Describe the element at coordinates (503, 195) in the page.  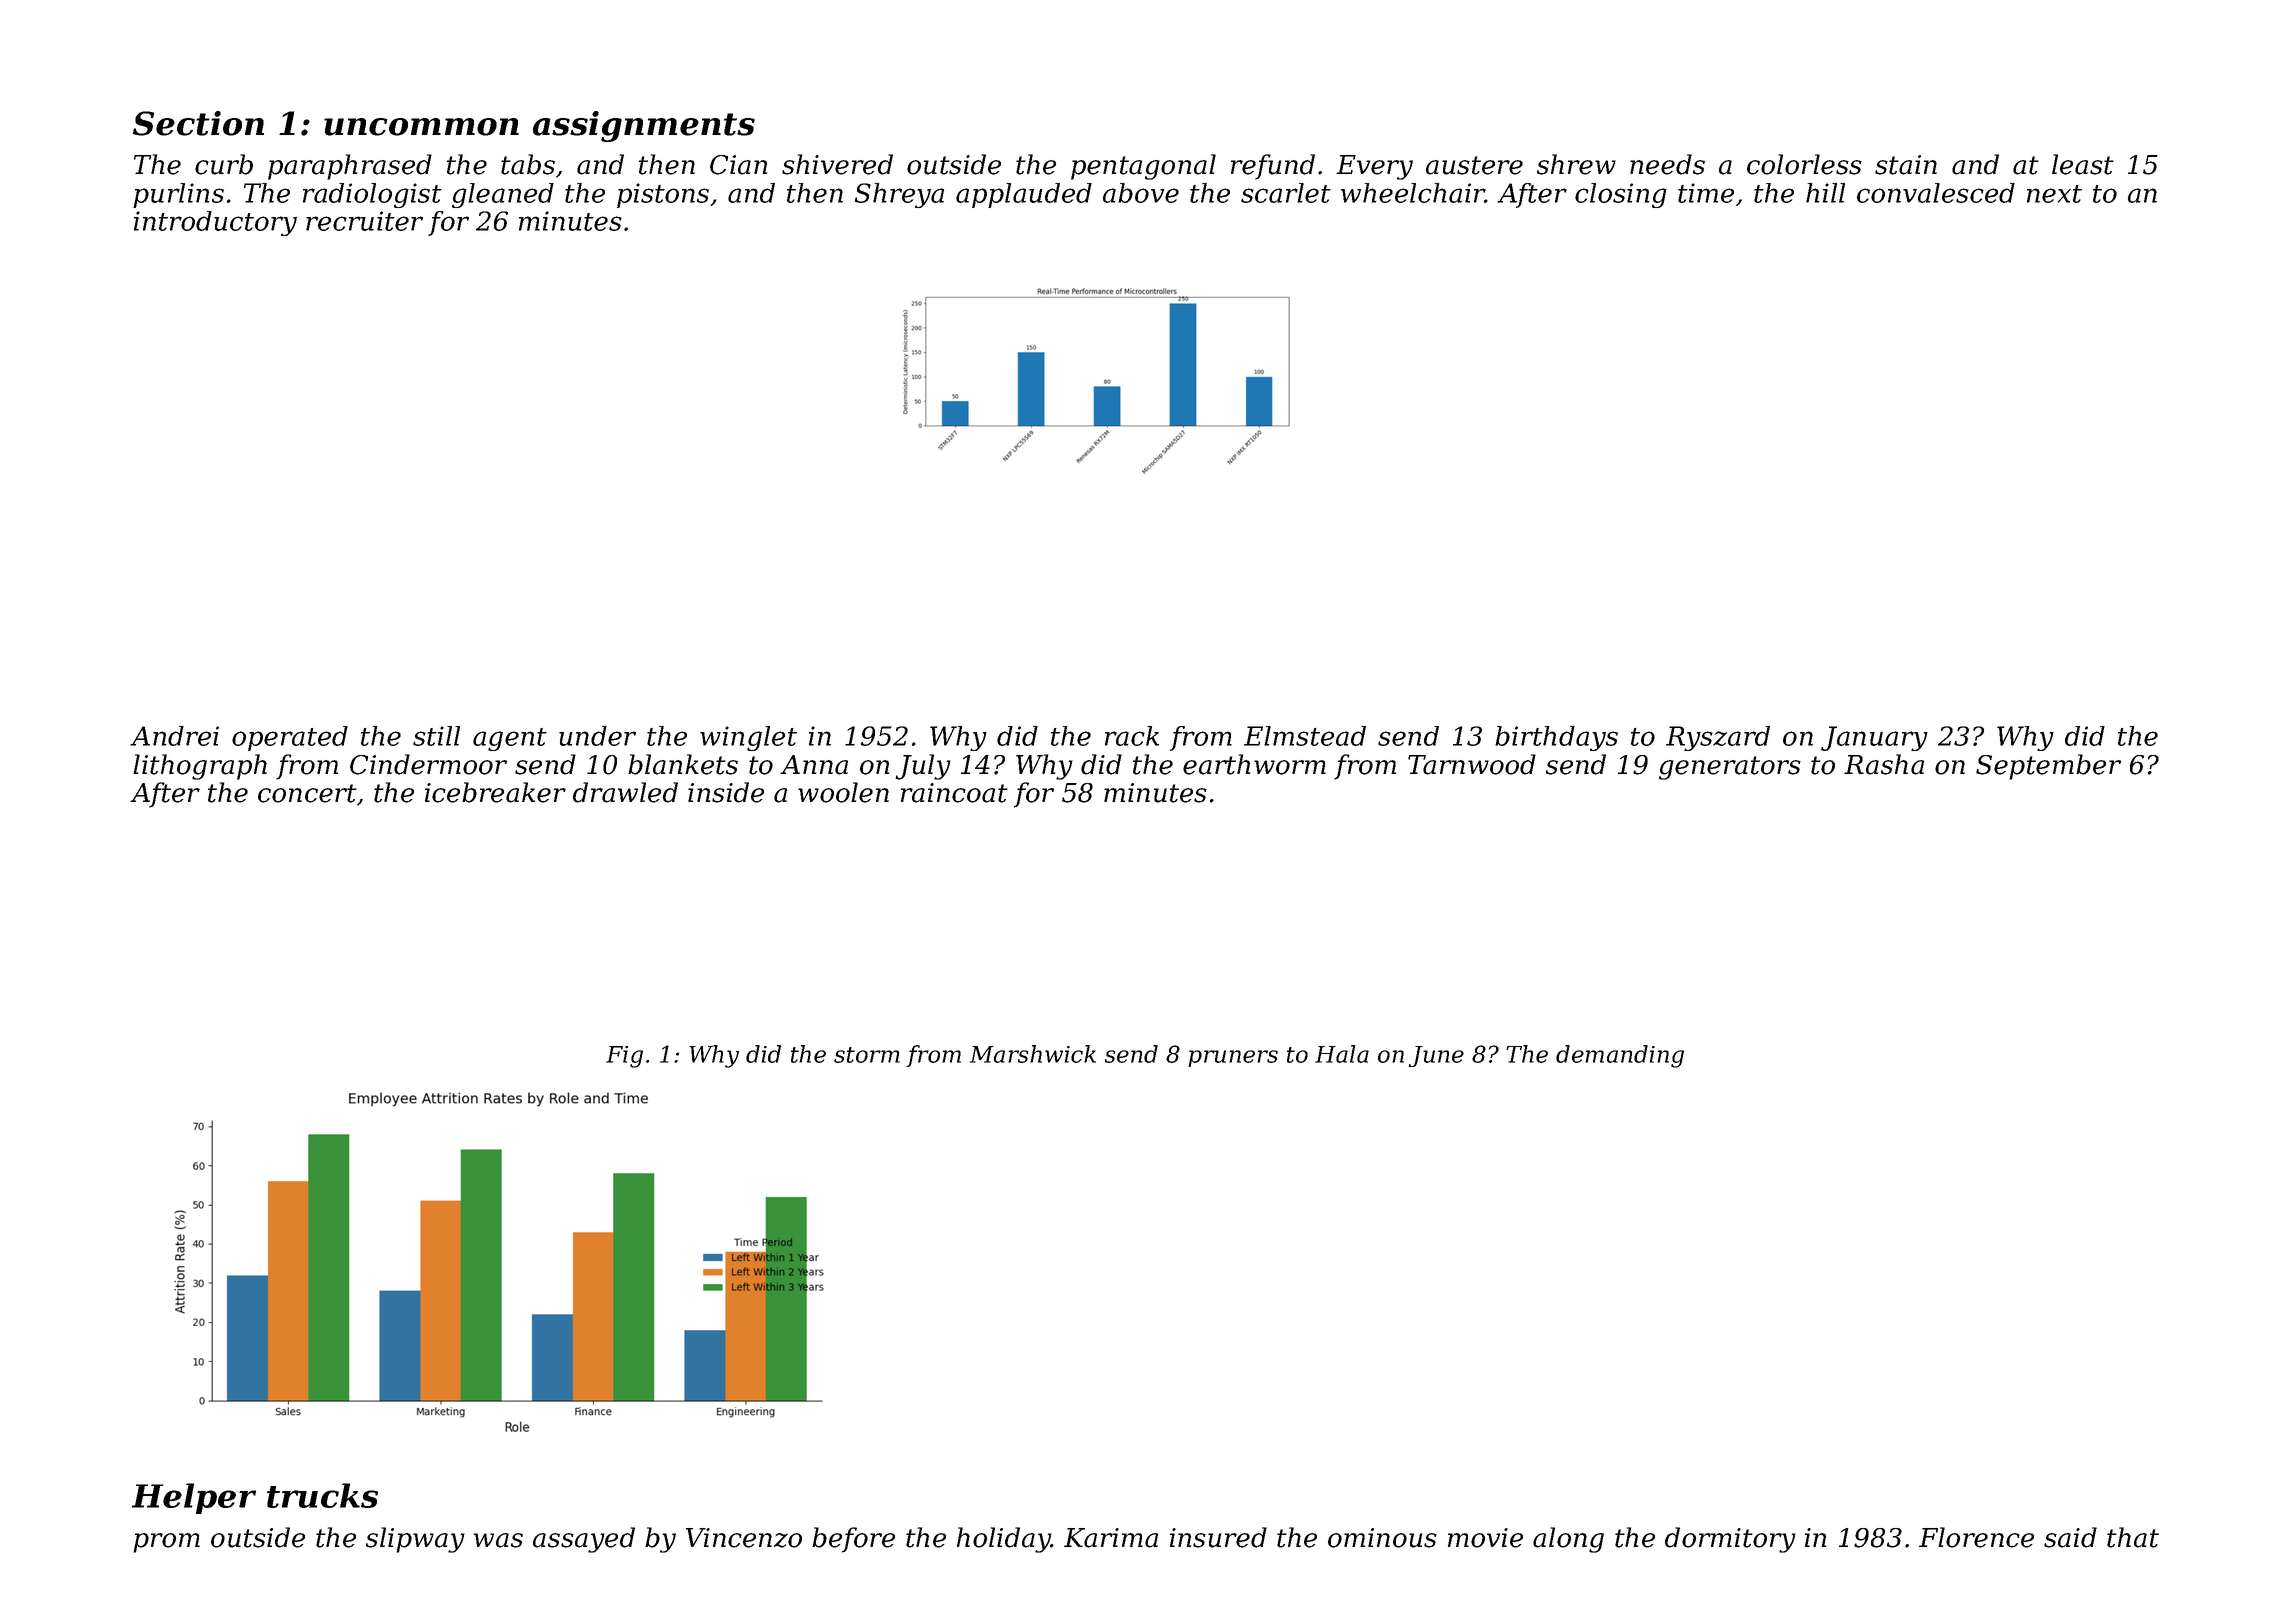
I see `gleaned` at that location.
